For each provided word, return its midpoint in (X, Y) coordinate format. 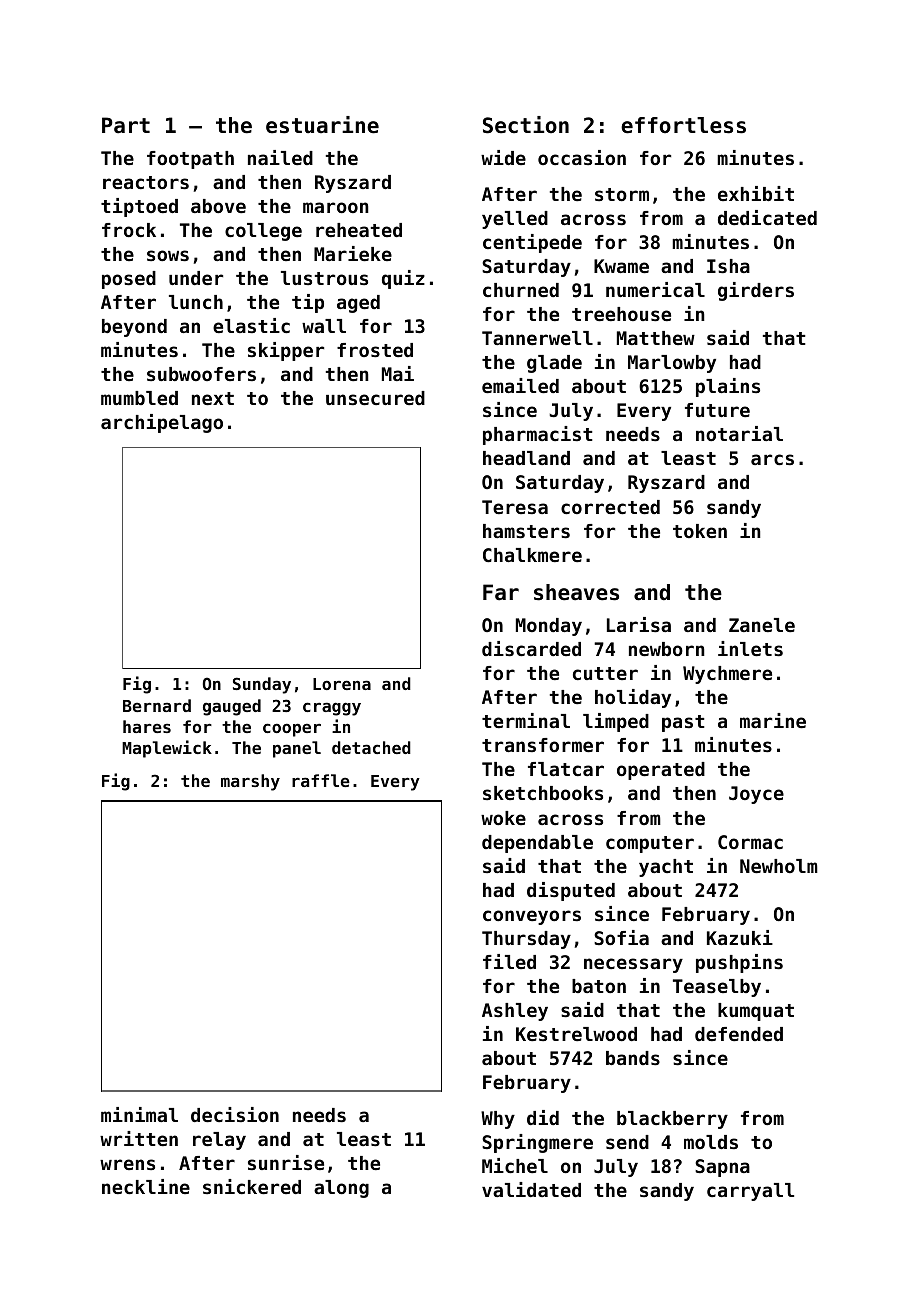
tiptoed (139, 207)
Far (501, 592)
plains (728, 387)
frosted (375, 350)
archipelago (162, 423)
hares (147, 726)
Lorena (342, 684)
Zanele (762, 625)
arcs (772, 459)
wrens (127, 1164)
